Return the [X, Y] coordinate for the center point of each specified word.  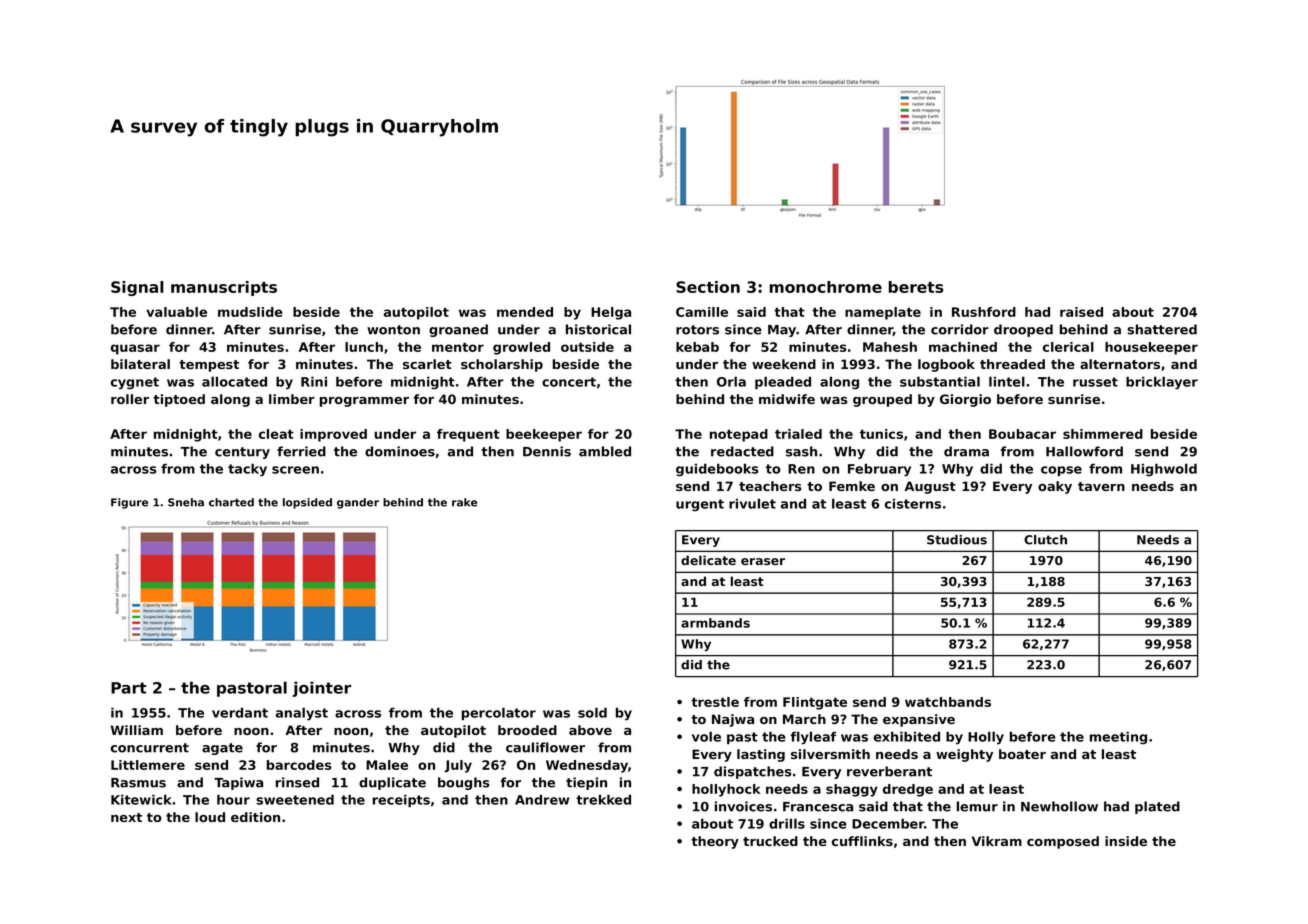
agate [222, 749]
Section [708, 287]
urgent [700, 505]
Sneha [186, 502]
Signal [137, 288]
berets [916, 287]
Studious [957, 540]
